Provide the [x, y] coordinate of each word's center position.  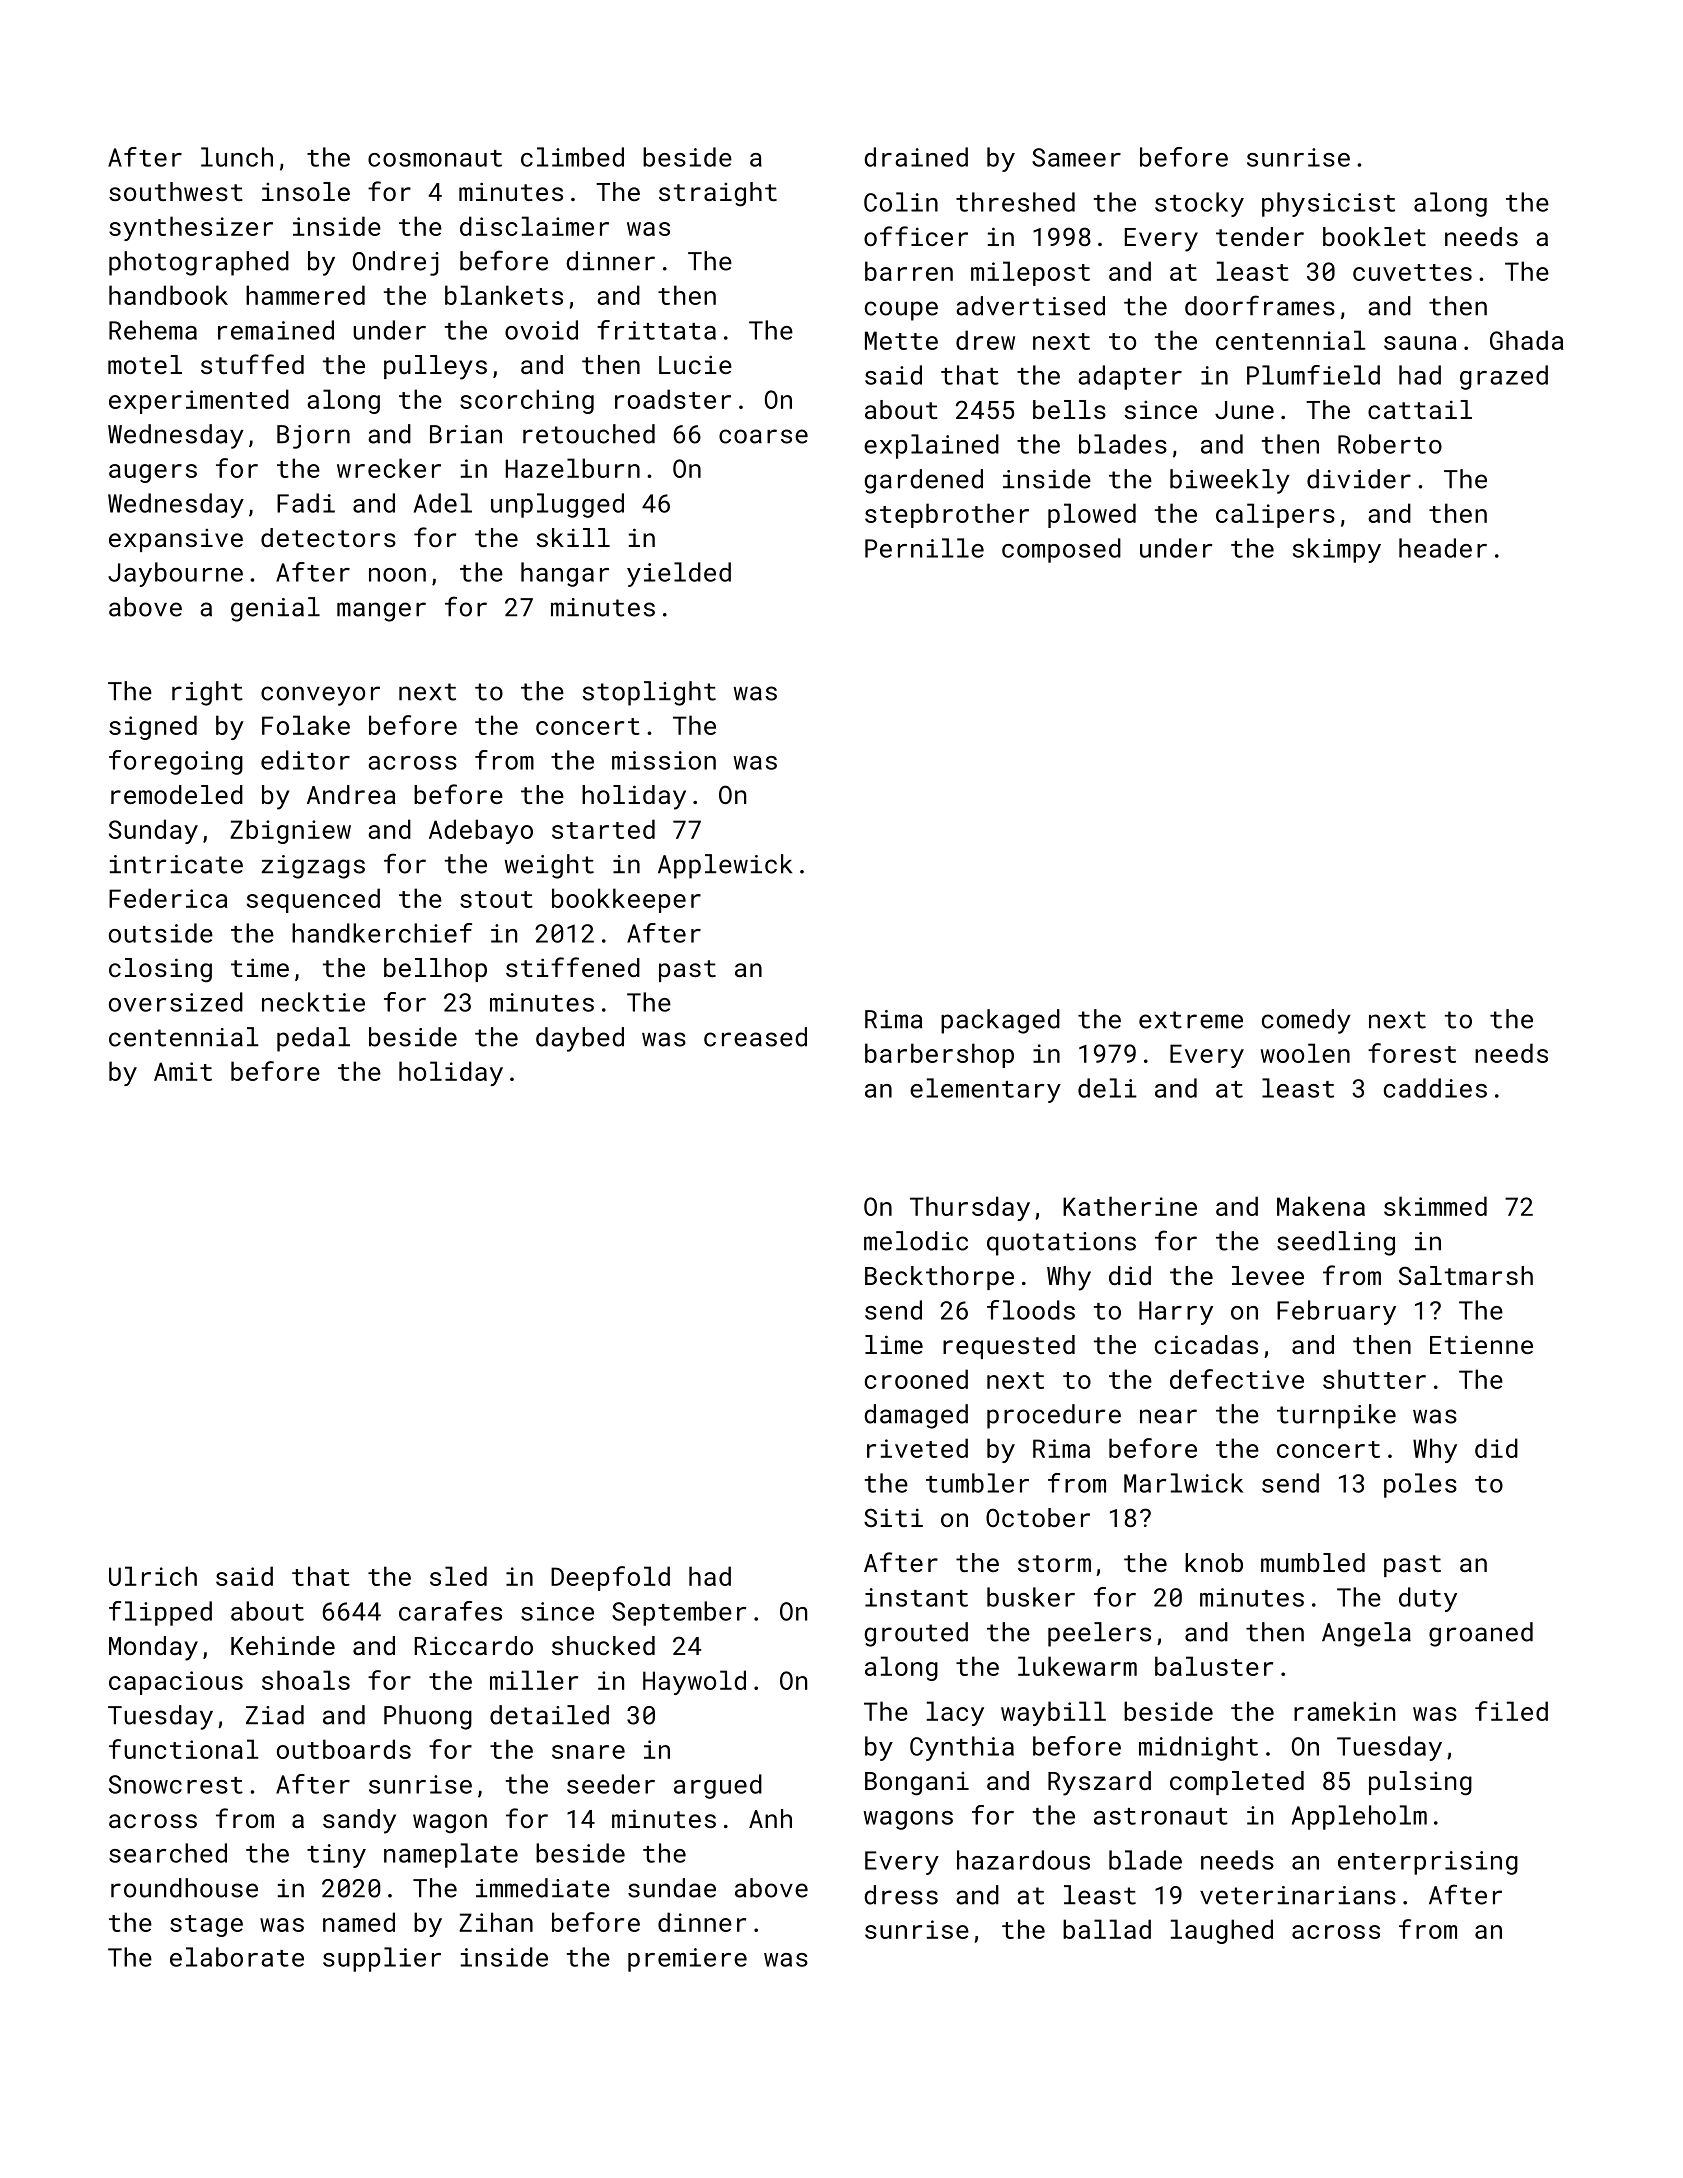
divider [1359, 479]
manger [381, 612]
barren [909, 271]
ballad [1107, 1929]
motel [145, 364]
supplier [382, 1959]
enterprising [1428, 1863]
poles [1420, 1485]
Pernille [924, 548]
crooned [916, 1379]
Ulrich [153, 1576]
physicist [1328, 204]
